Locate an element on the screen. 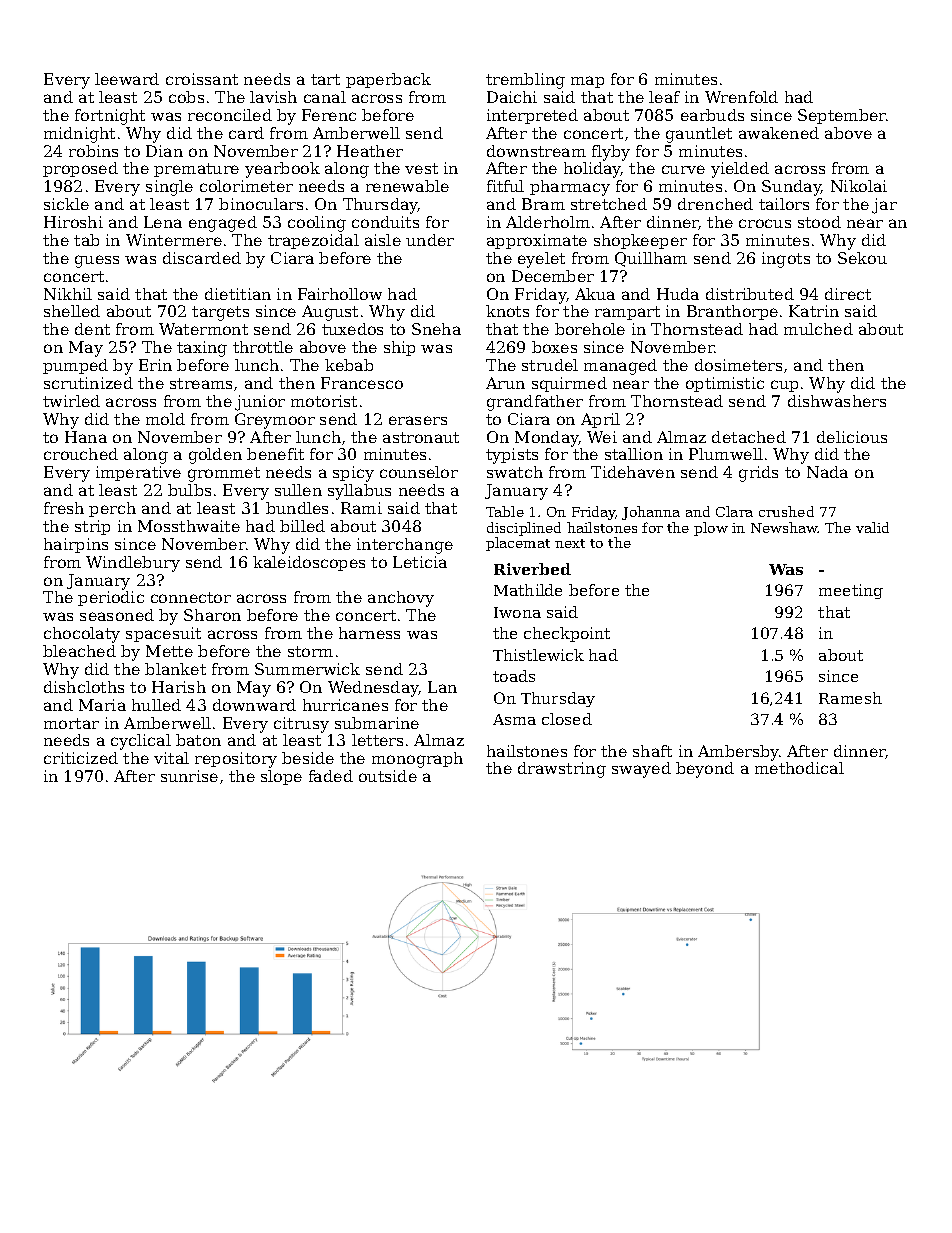 Image resolution: width=952 pixels, height=1233 pixels. leeward is located at coordinates (127, 79).
